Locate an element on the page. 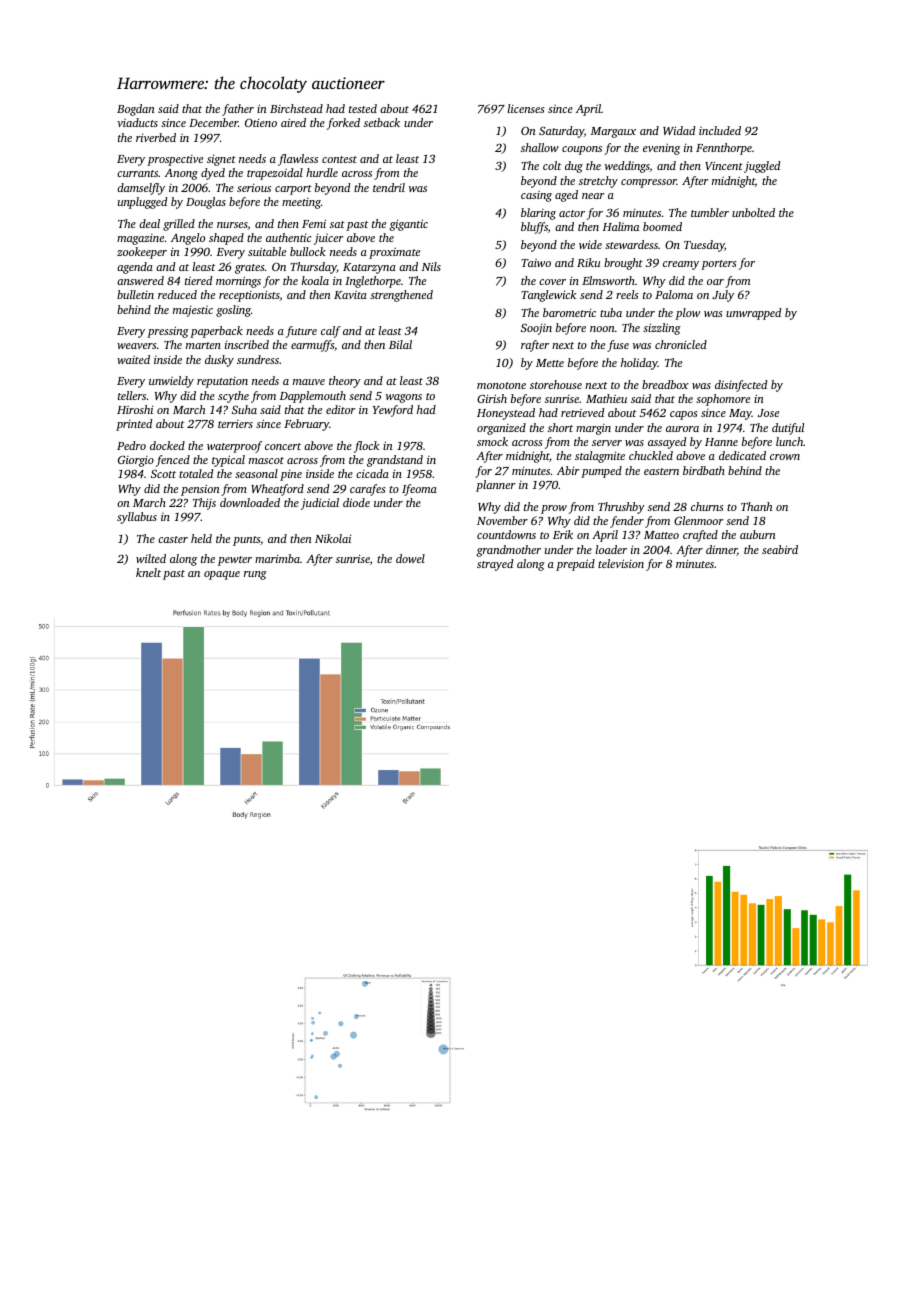 This document has width=924, height=1308. porters is located at coordinates (719, 265).
